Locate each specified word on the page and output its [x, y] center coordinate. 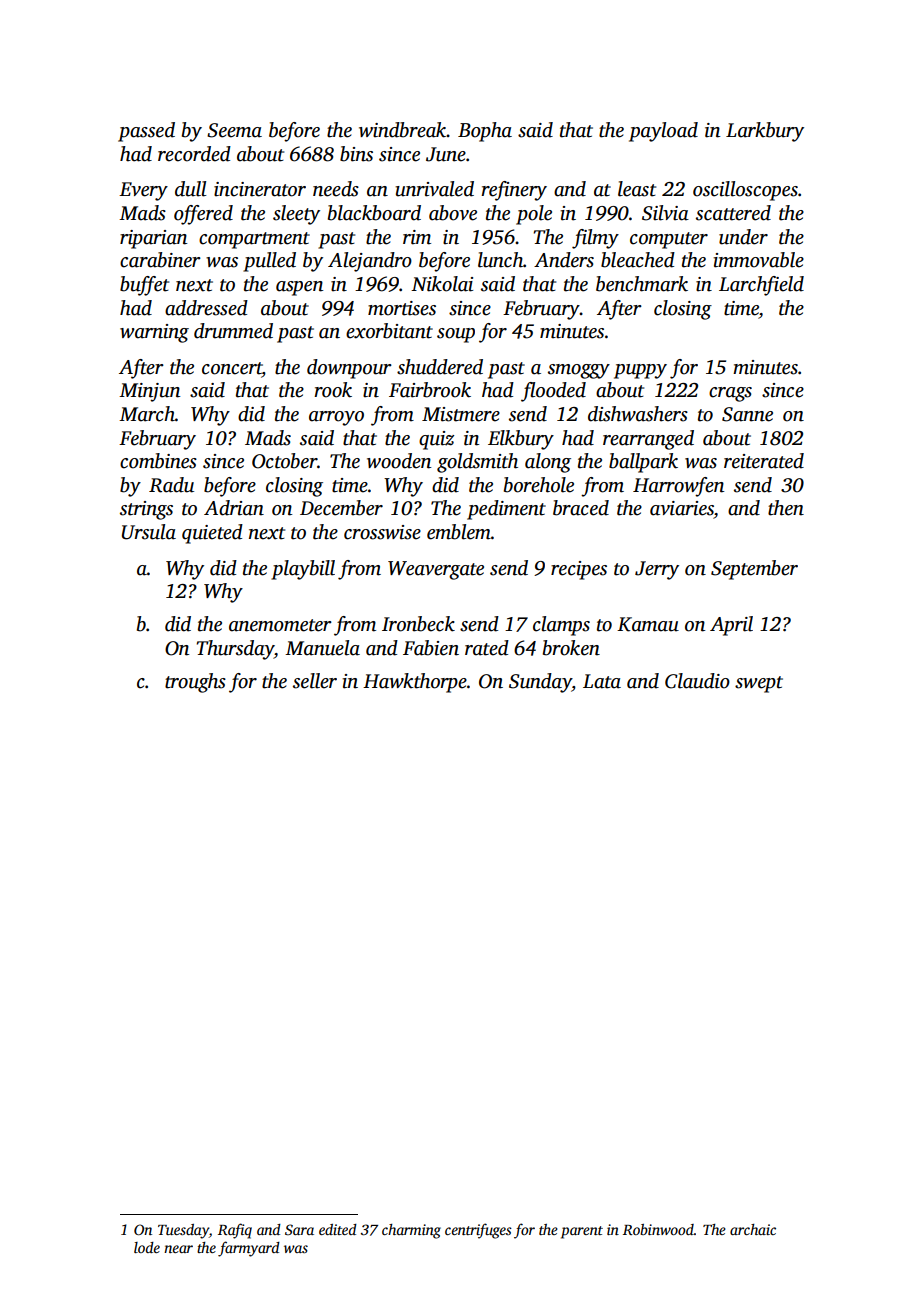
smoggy [579, 371]
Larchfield [761, 286]
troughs [195, 683]
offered [203, 215]
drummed [233, 331]
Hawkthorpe [415, 683]
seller [315, 681]
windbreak [403, 130]
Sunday [540, 683]
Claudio [697, 681]
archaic [753, 1229]
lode [147, 1247]
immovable [758, 260]
